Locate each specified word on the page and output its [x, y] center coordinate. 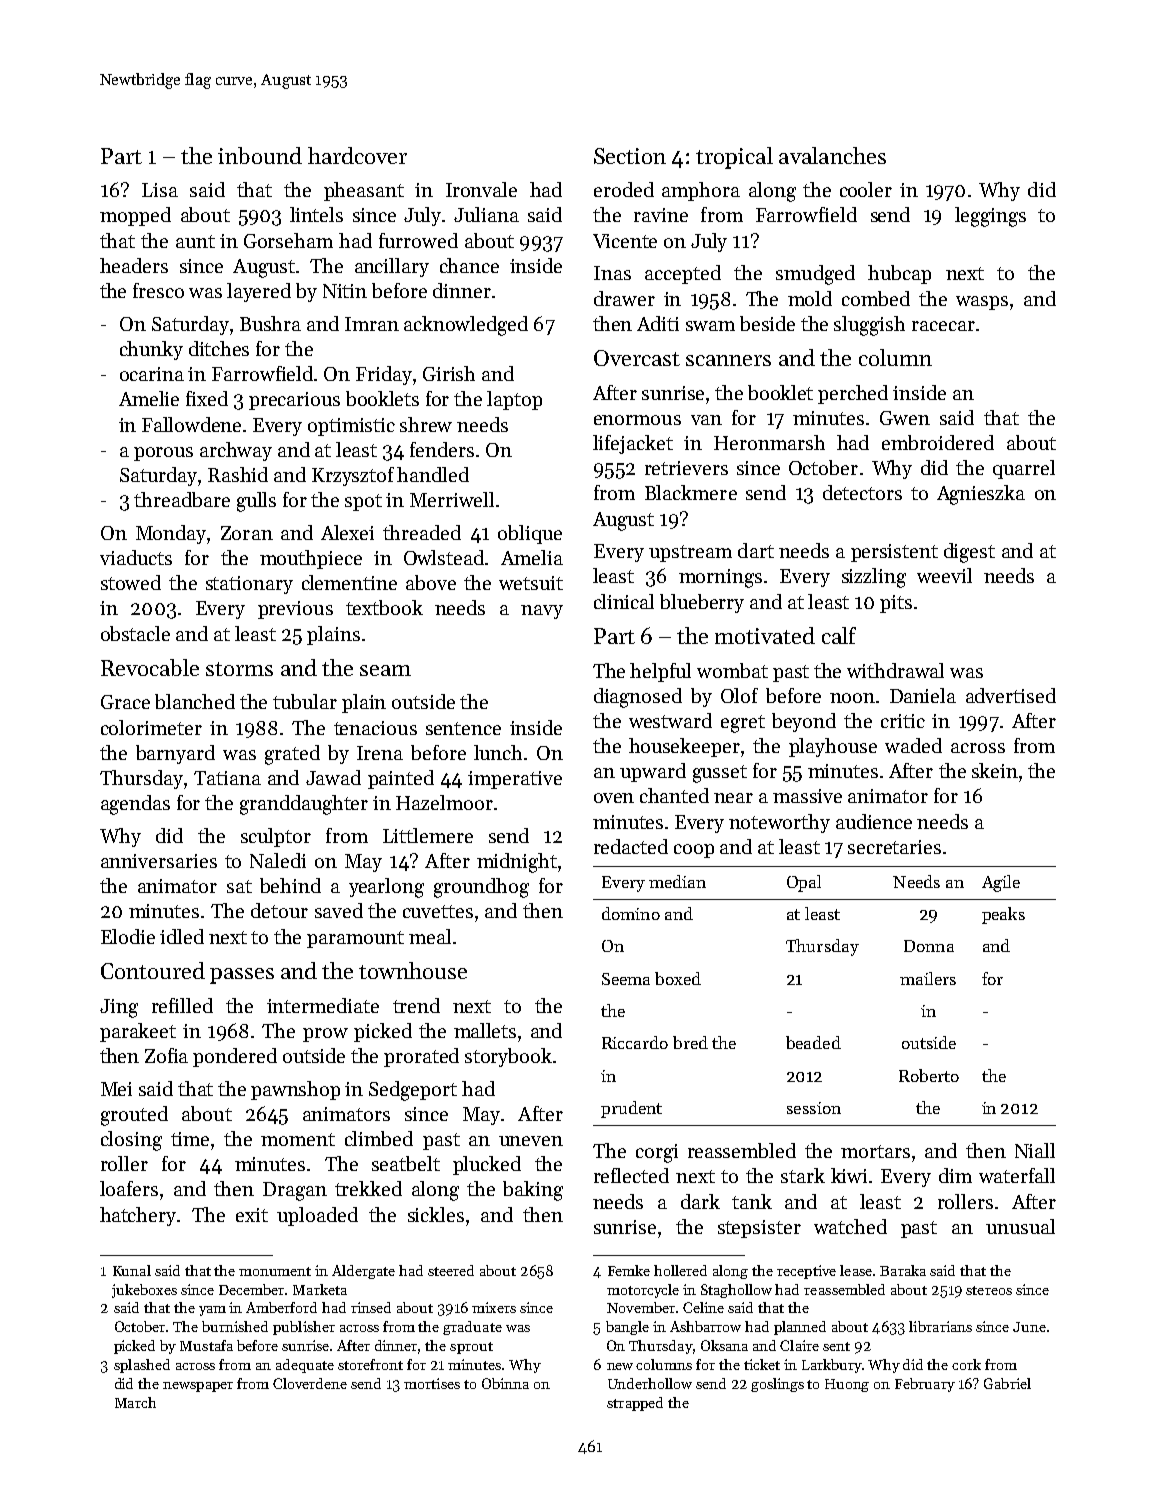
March [135, 1402]
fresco [158, 290]
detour [279, 910]
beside [767, 323]
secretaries [894, 847]
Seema [626, 979]
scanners [728, 360]
